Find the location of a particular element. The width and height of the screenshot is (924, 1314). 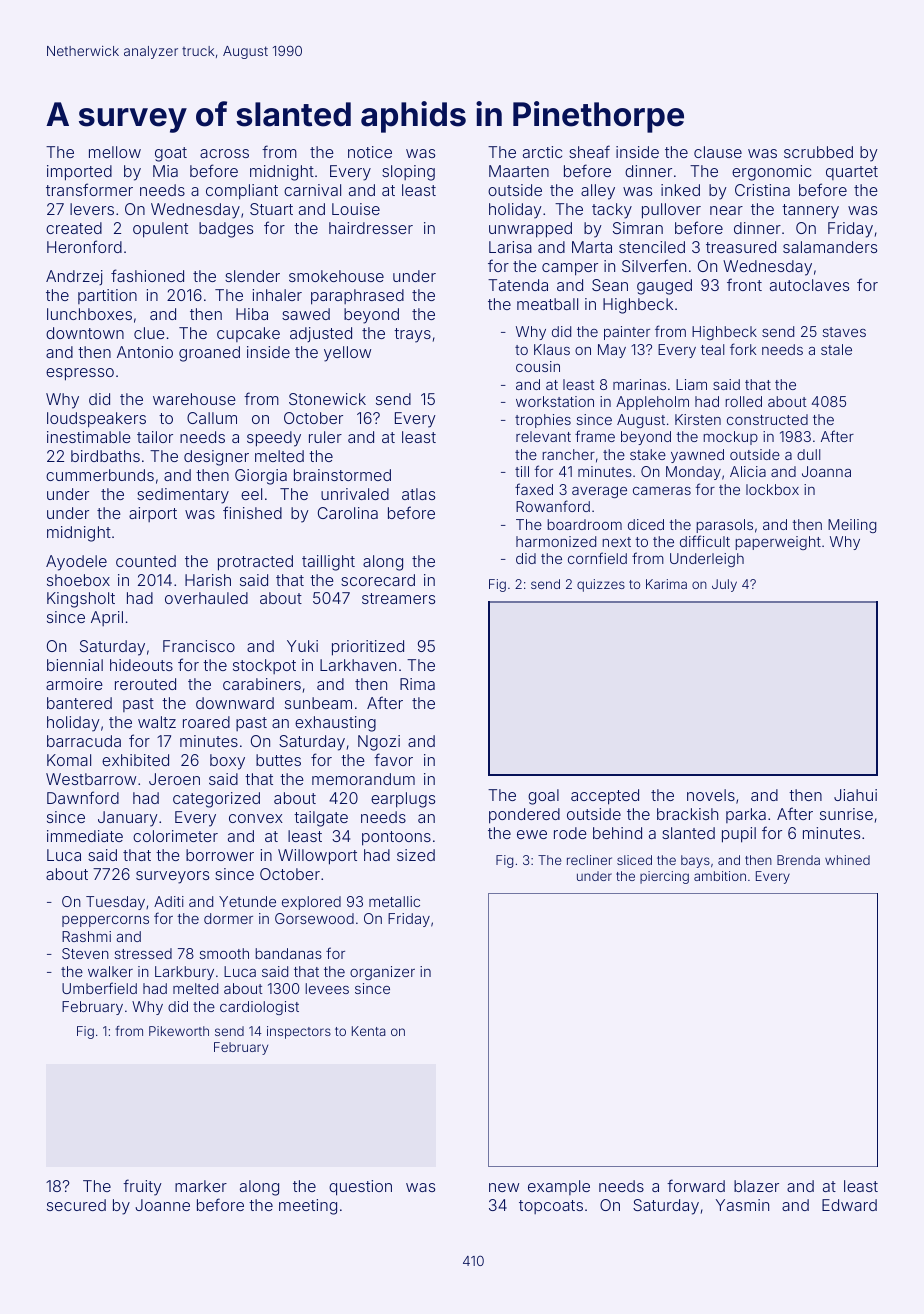

quizzes is located at coordinates (601, 585).
